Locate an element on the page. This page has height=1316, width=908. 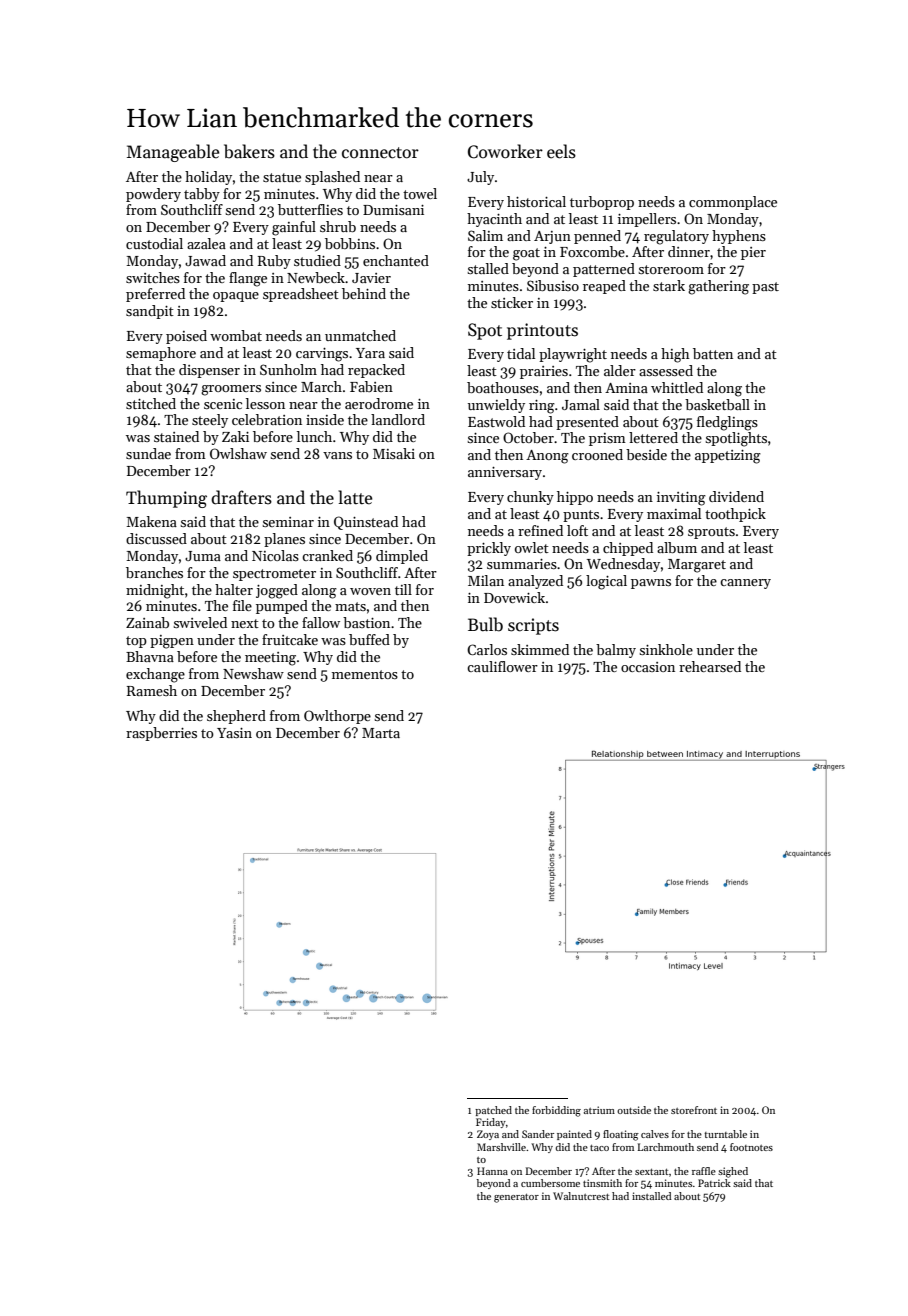
cranked is located at coordinates (327, 555).
